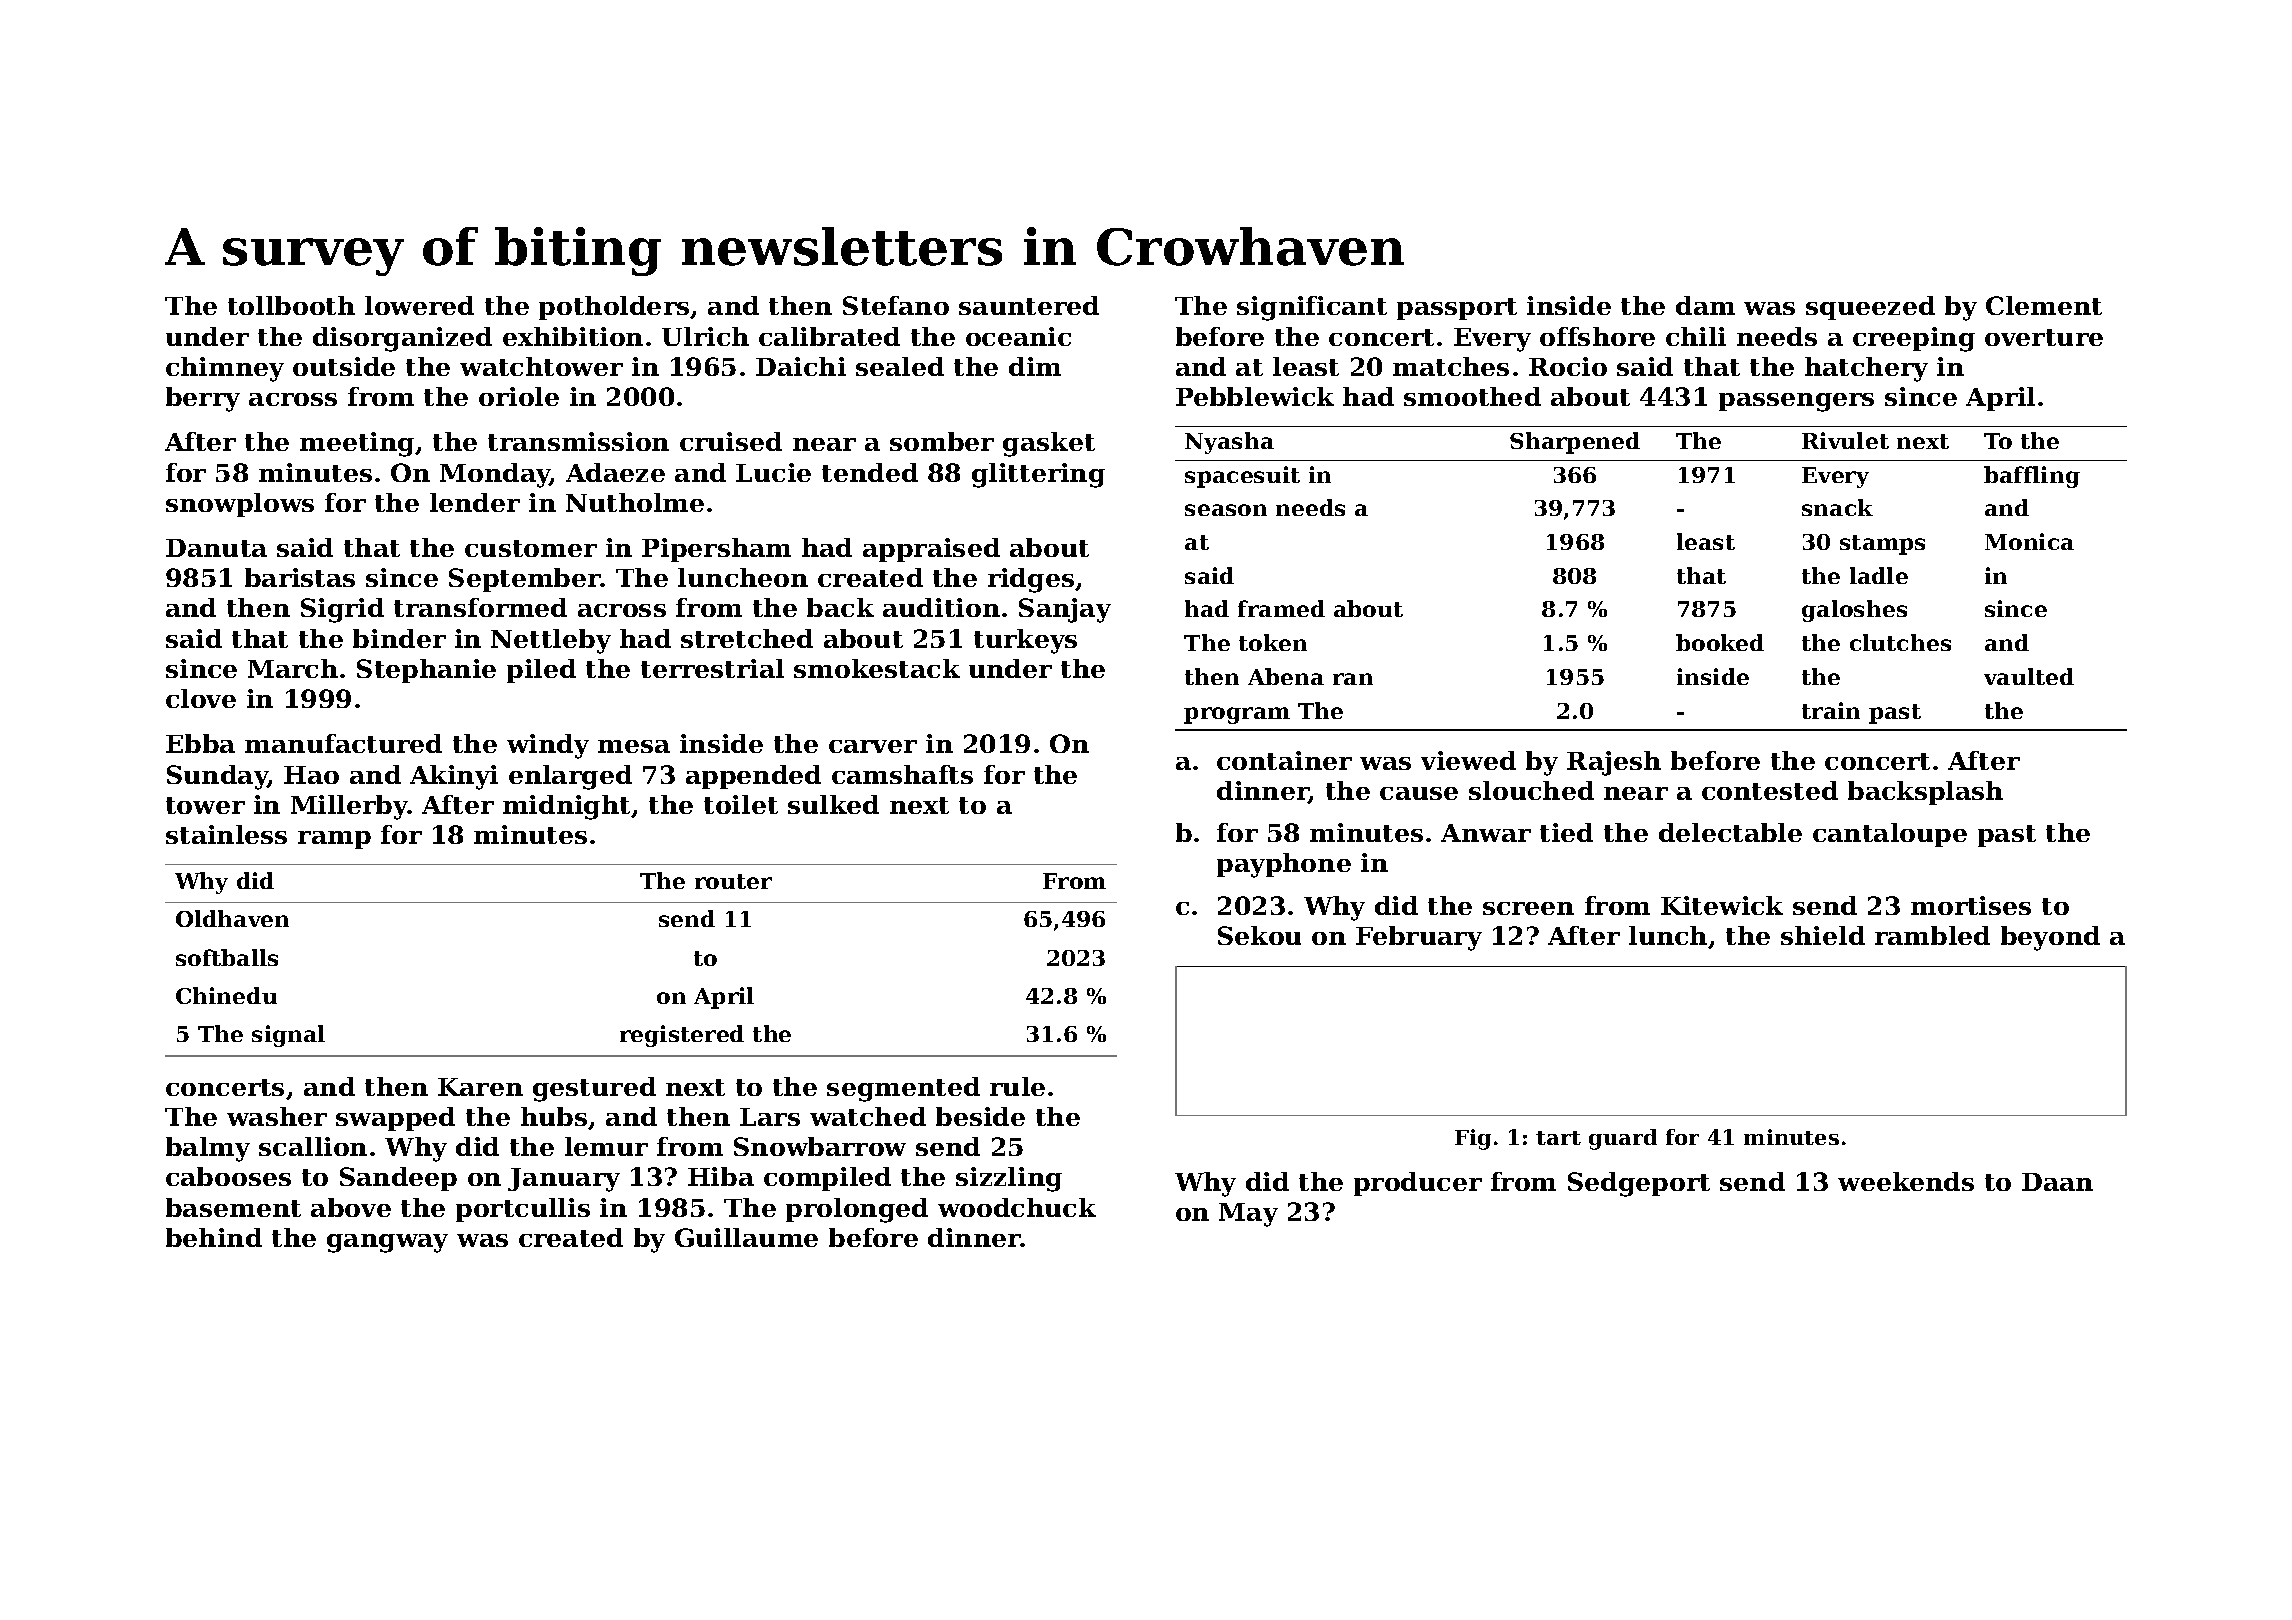 The width and height of the screenshot is (2292, 1620). I want to click on carver, so click(873, 746).
